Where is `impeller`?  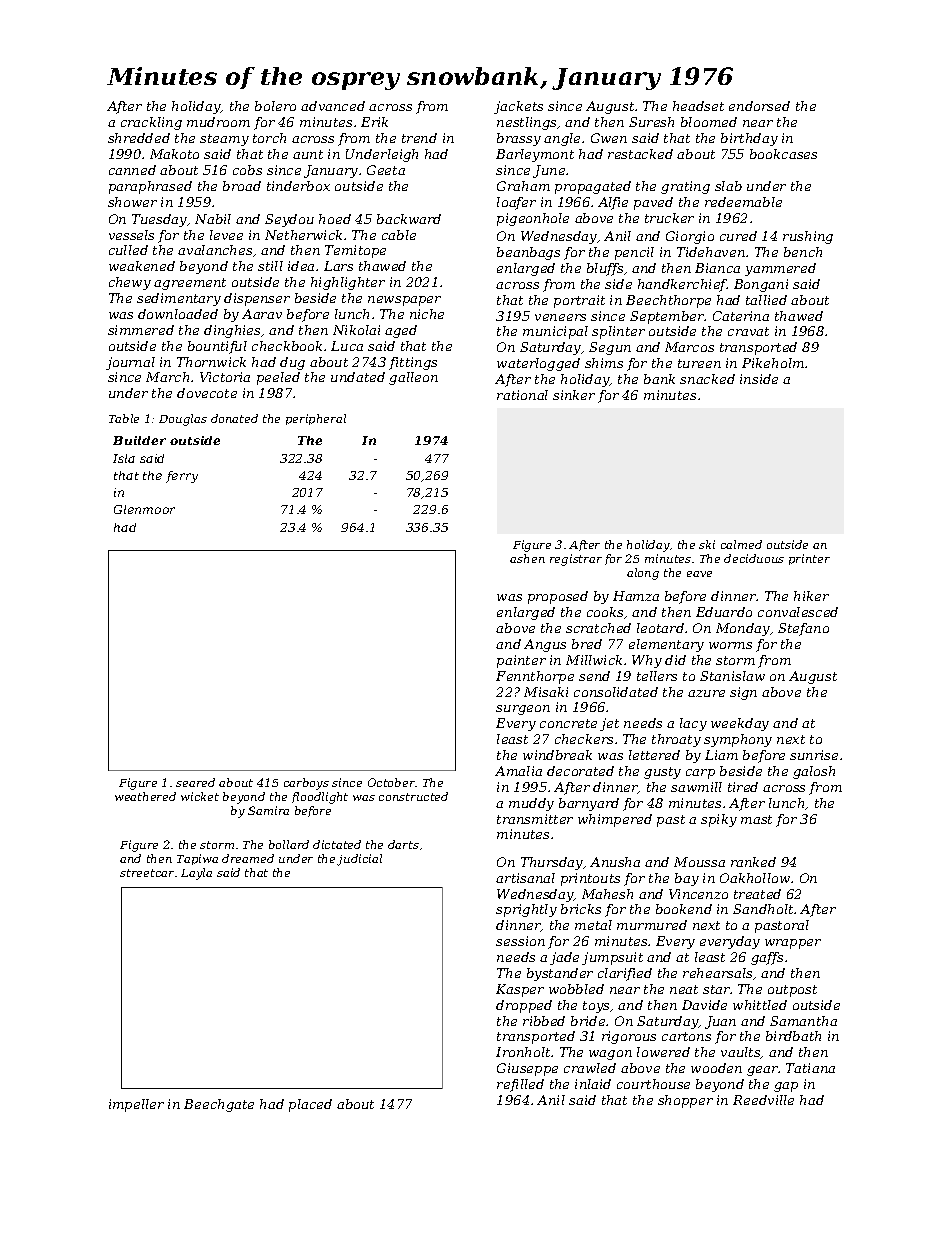 impeller is located at coordinates (136, 1105).
